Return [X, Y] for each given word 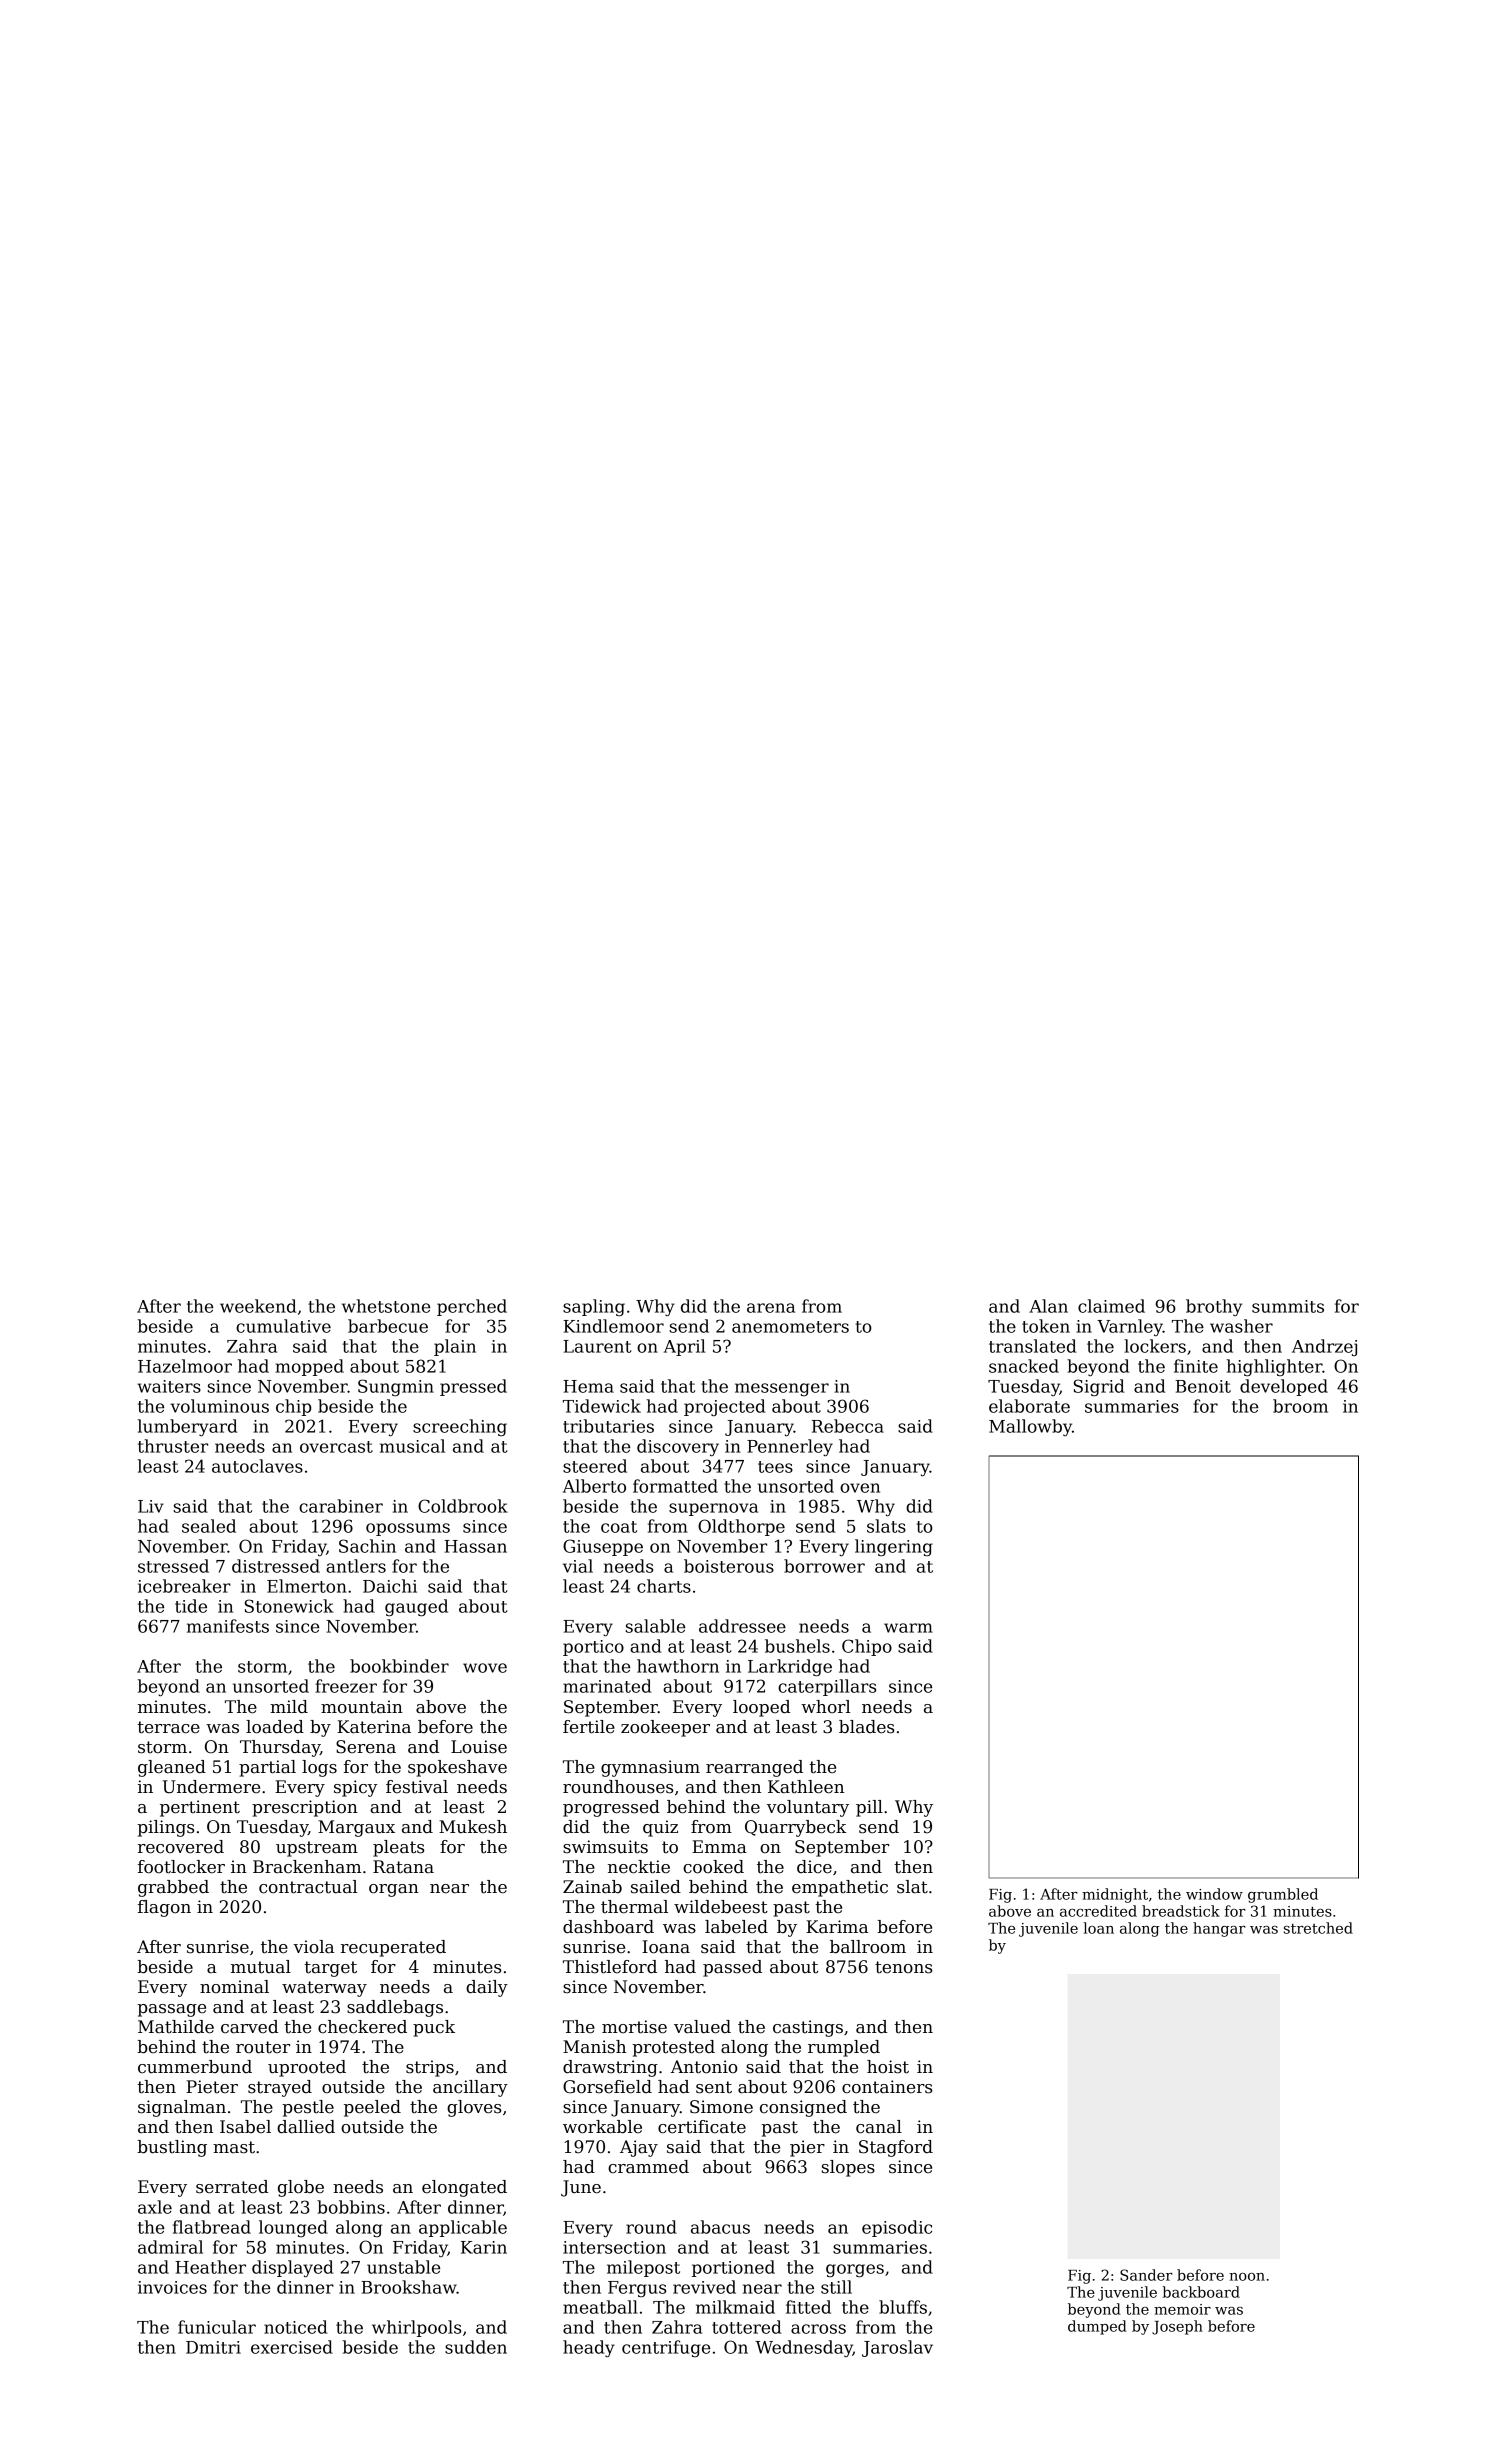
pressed [473, 1387]
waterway [324, 1989]
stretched [1318, 1928]
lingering [894, 1547]
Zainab [592, 1887]
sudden [476, 2347]
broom [1300, 1406]
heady [589, 2348]
